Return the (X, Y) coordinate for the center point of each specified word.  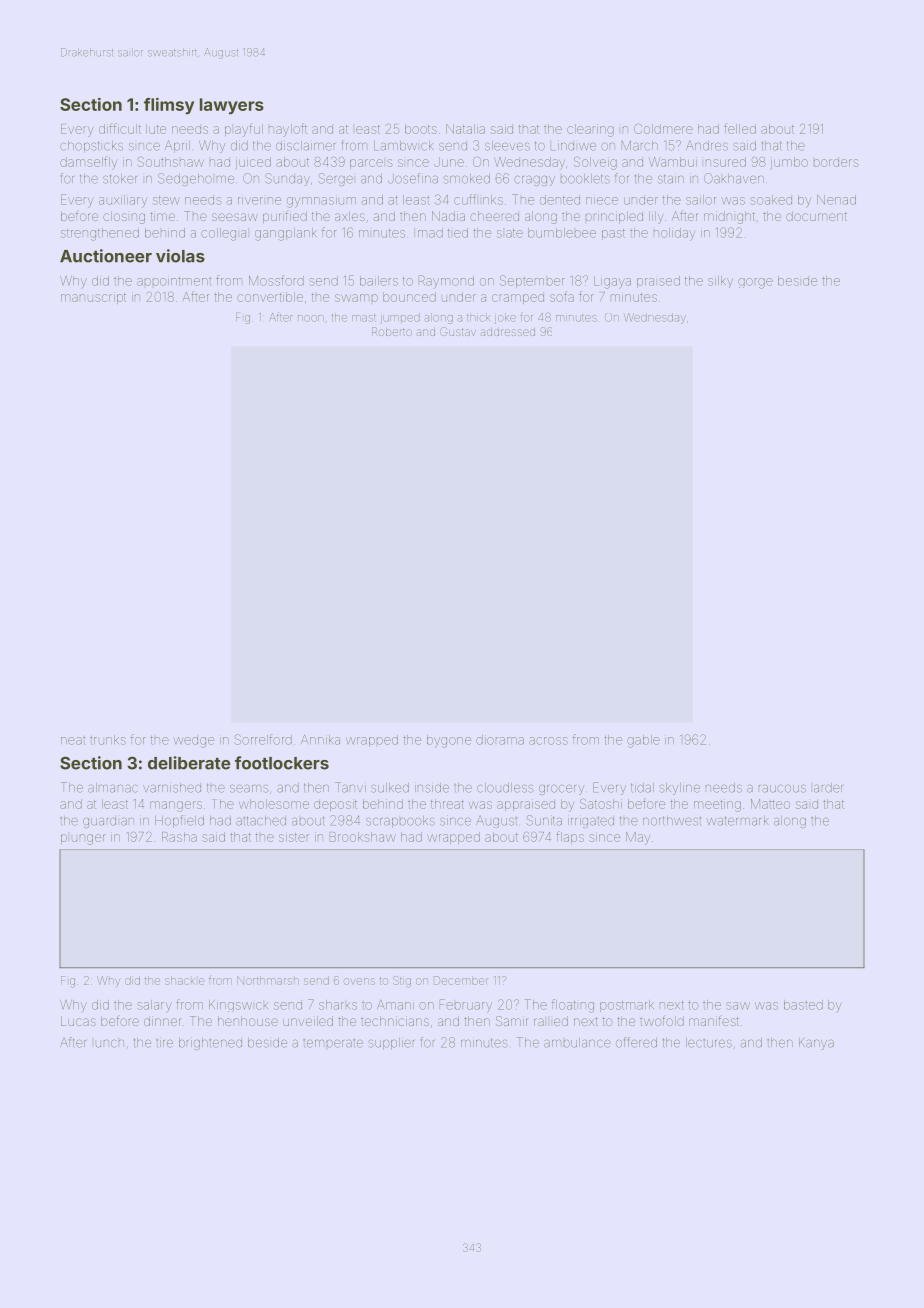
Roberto (392, 331)
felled (740, 128)
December (461, 980)
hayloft (288, 130)
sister (294, 837)
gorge (755, 283)
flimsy (169, 106)
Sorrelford (263, 739)
